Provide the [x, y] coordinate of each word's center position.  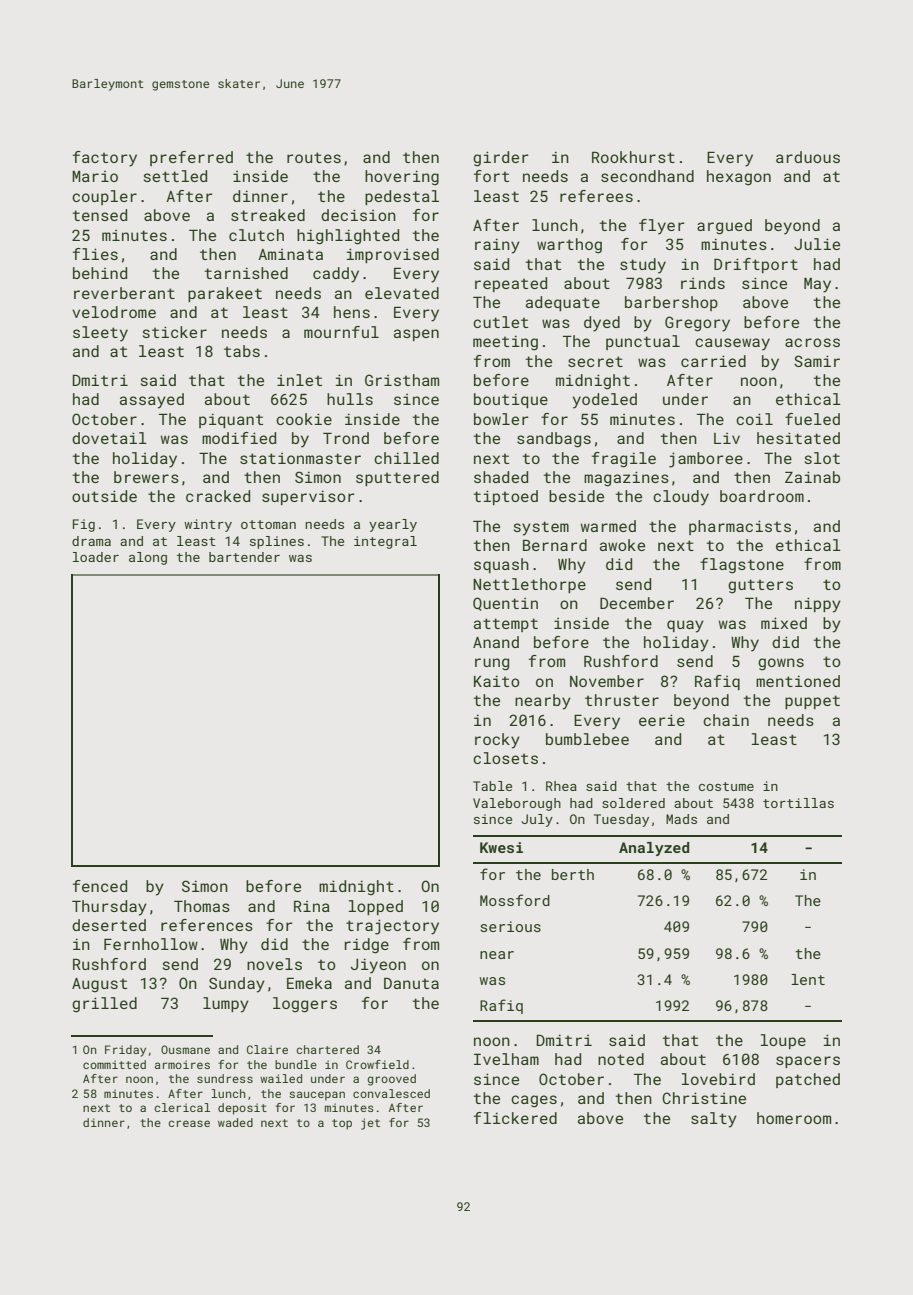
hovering [402, 178]
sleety [100, 334]
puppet [812, 702]
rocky [497, 741]
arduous [808, 157]
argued [724, 227]
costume [726, 786]
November [607, 681]
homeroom [794, 1118]
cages [534, 1101]
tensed [100, 215]
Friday [125, 1051]
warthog [569, 246]
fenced [100, 886]
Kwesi [501, 847]
